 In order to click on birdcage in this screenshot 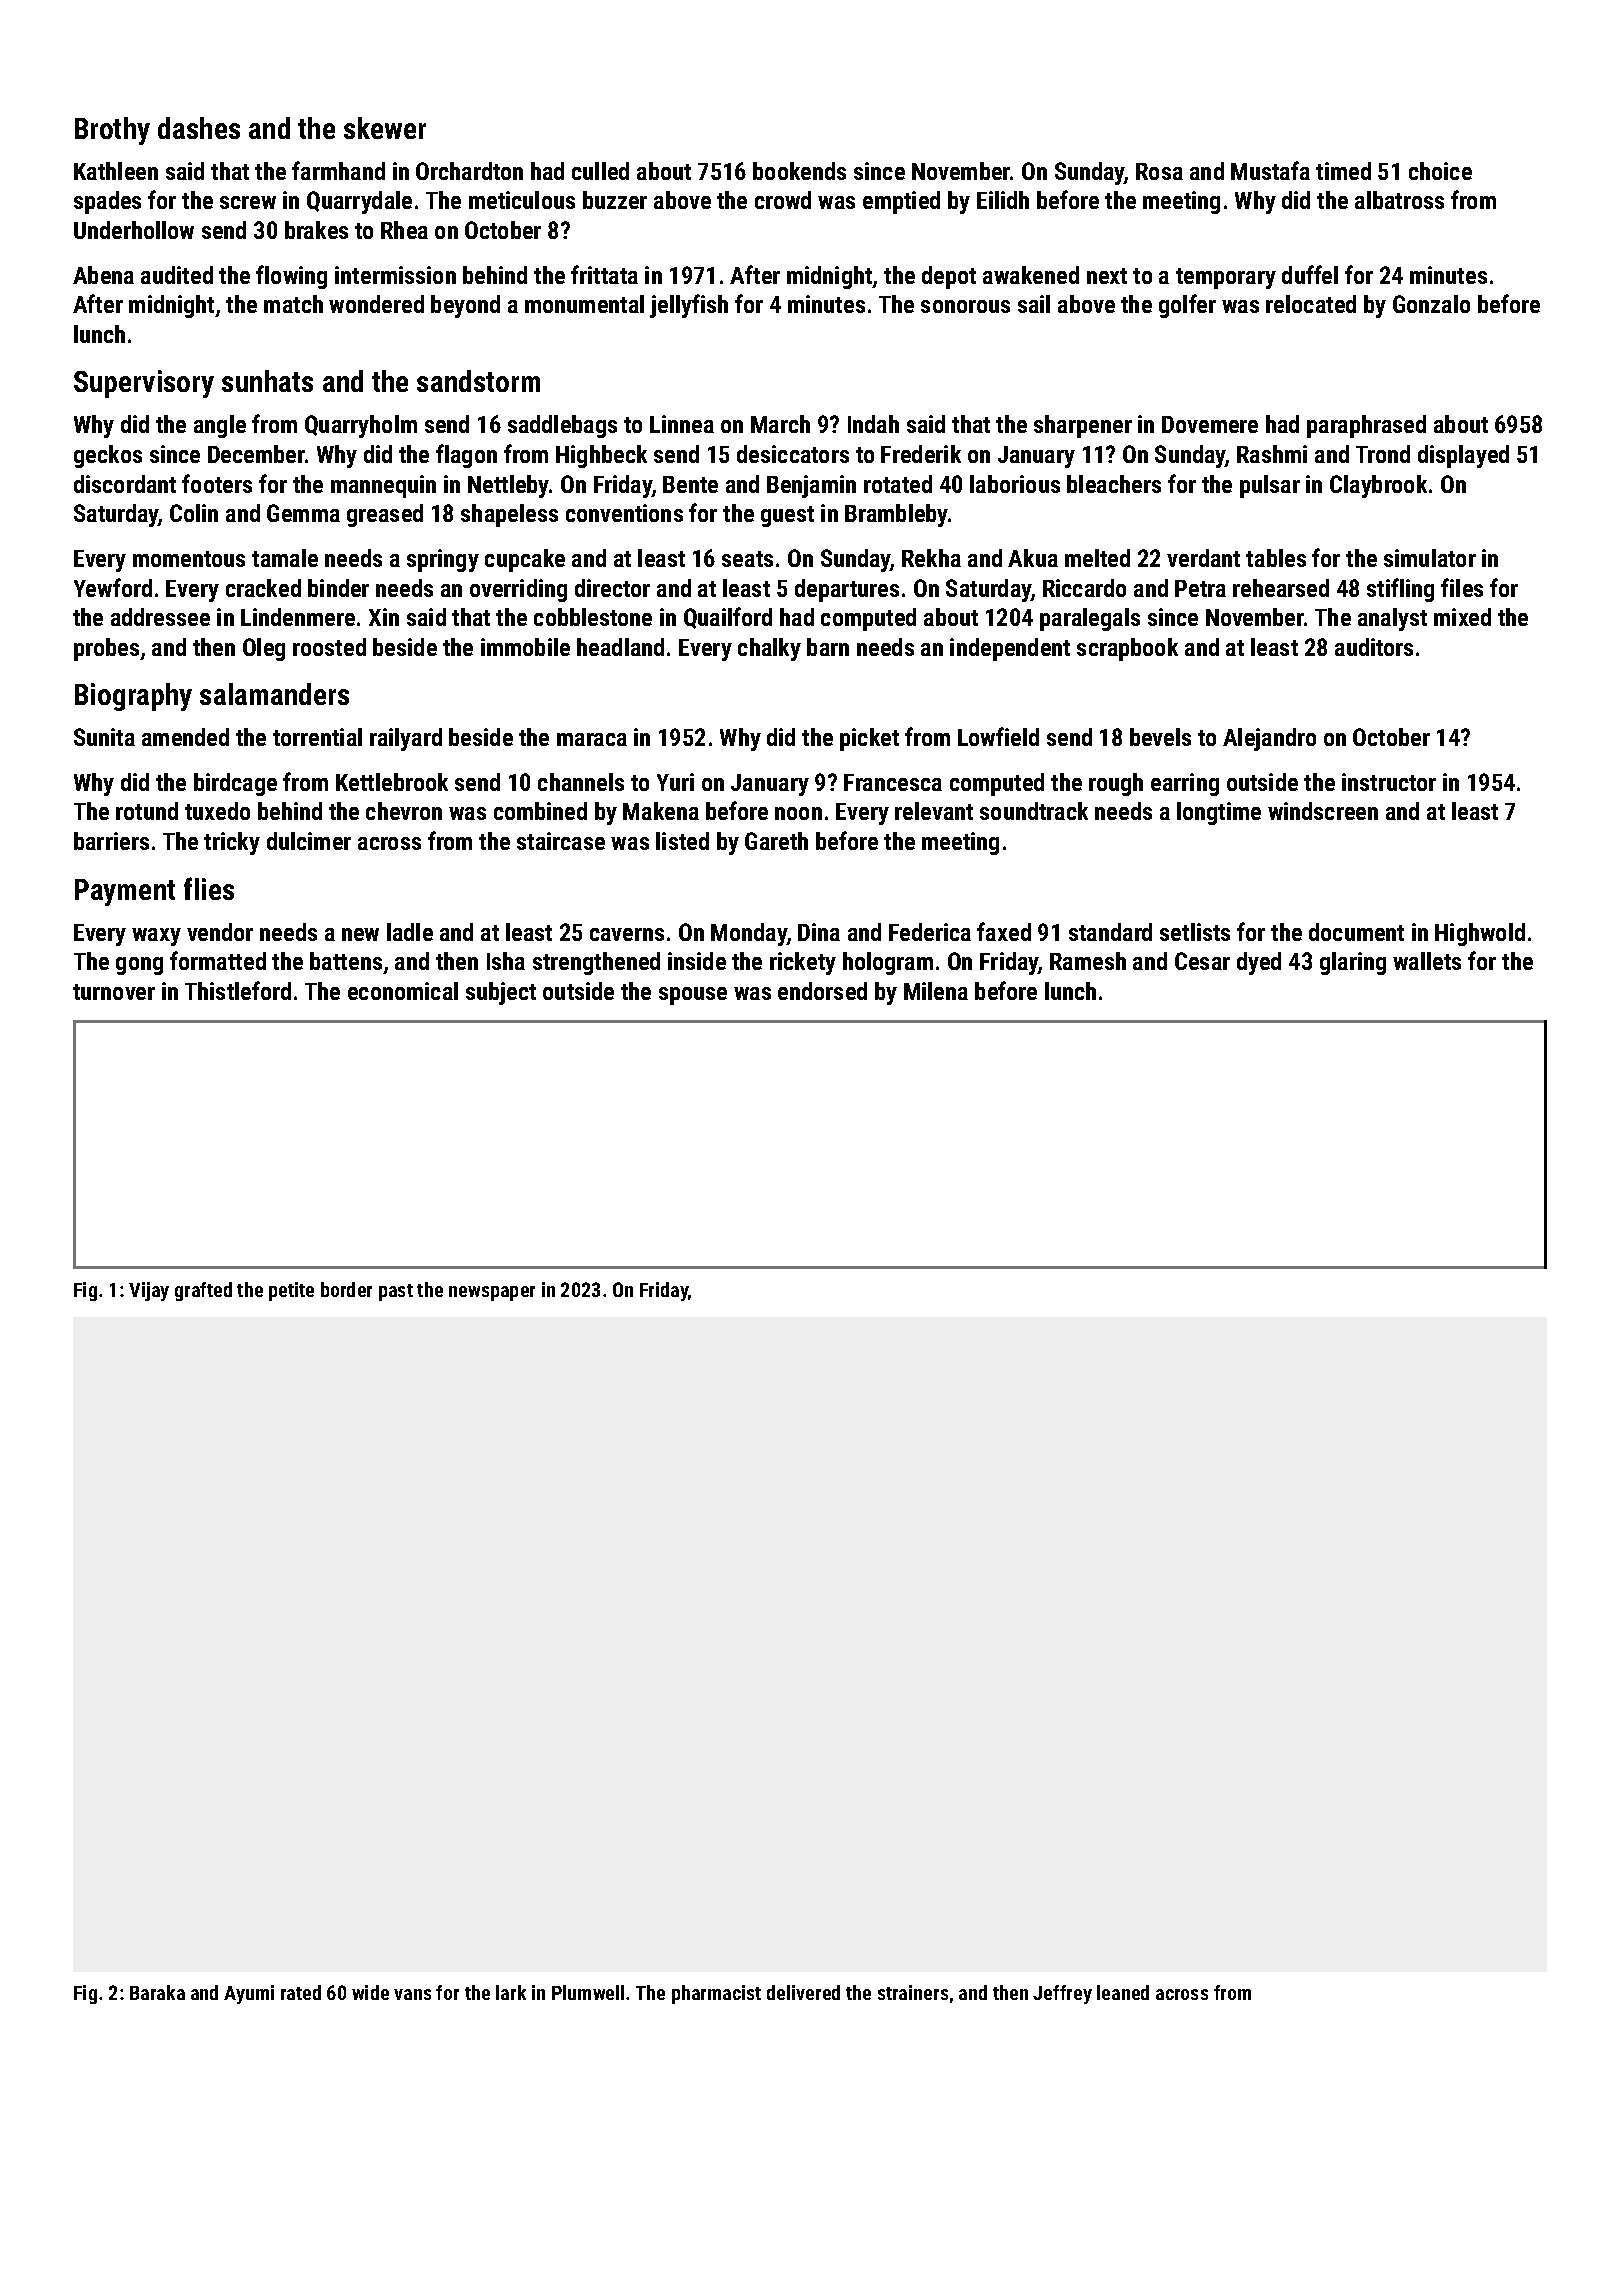, I will do `click(235, 784)`.
